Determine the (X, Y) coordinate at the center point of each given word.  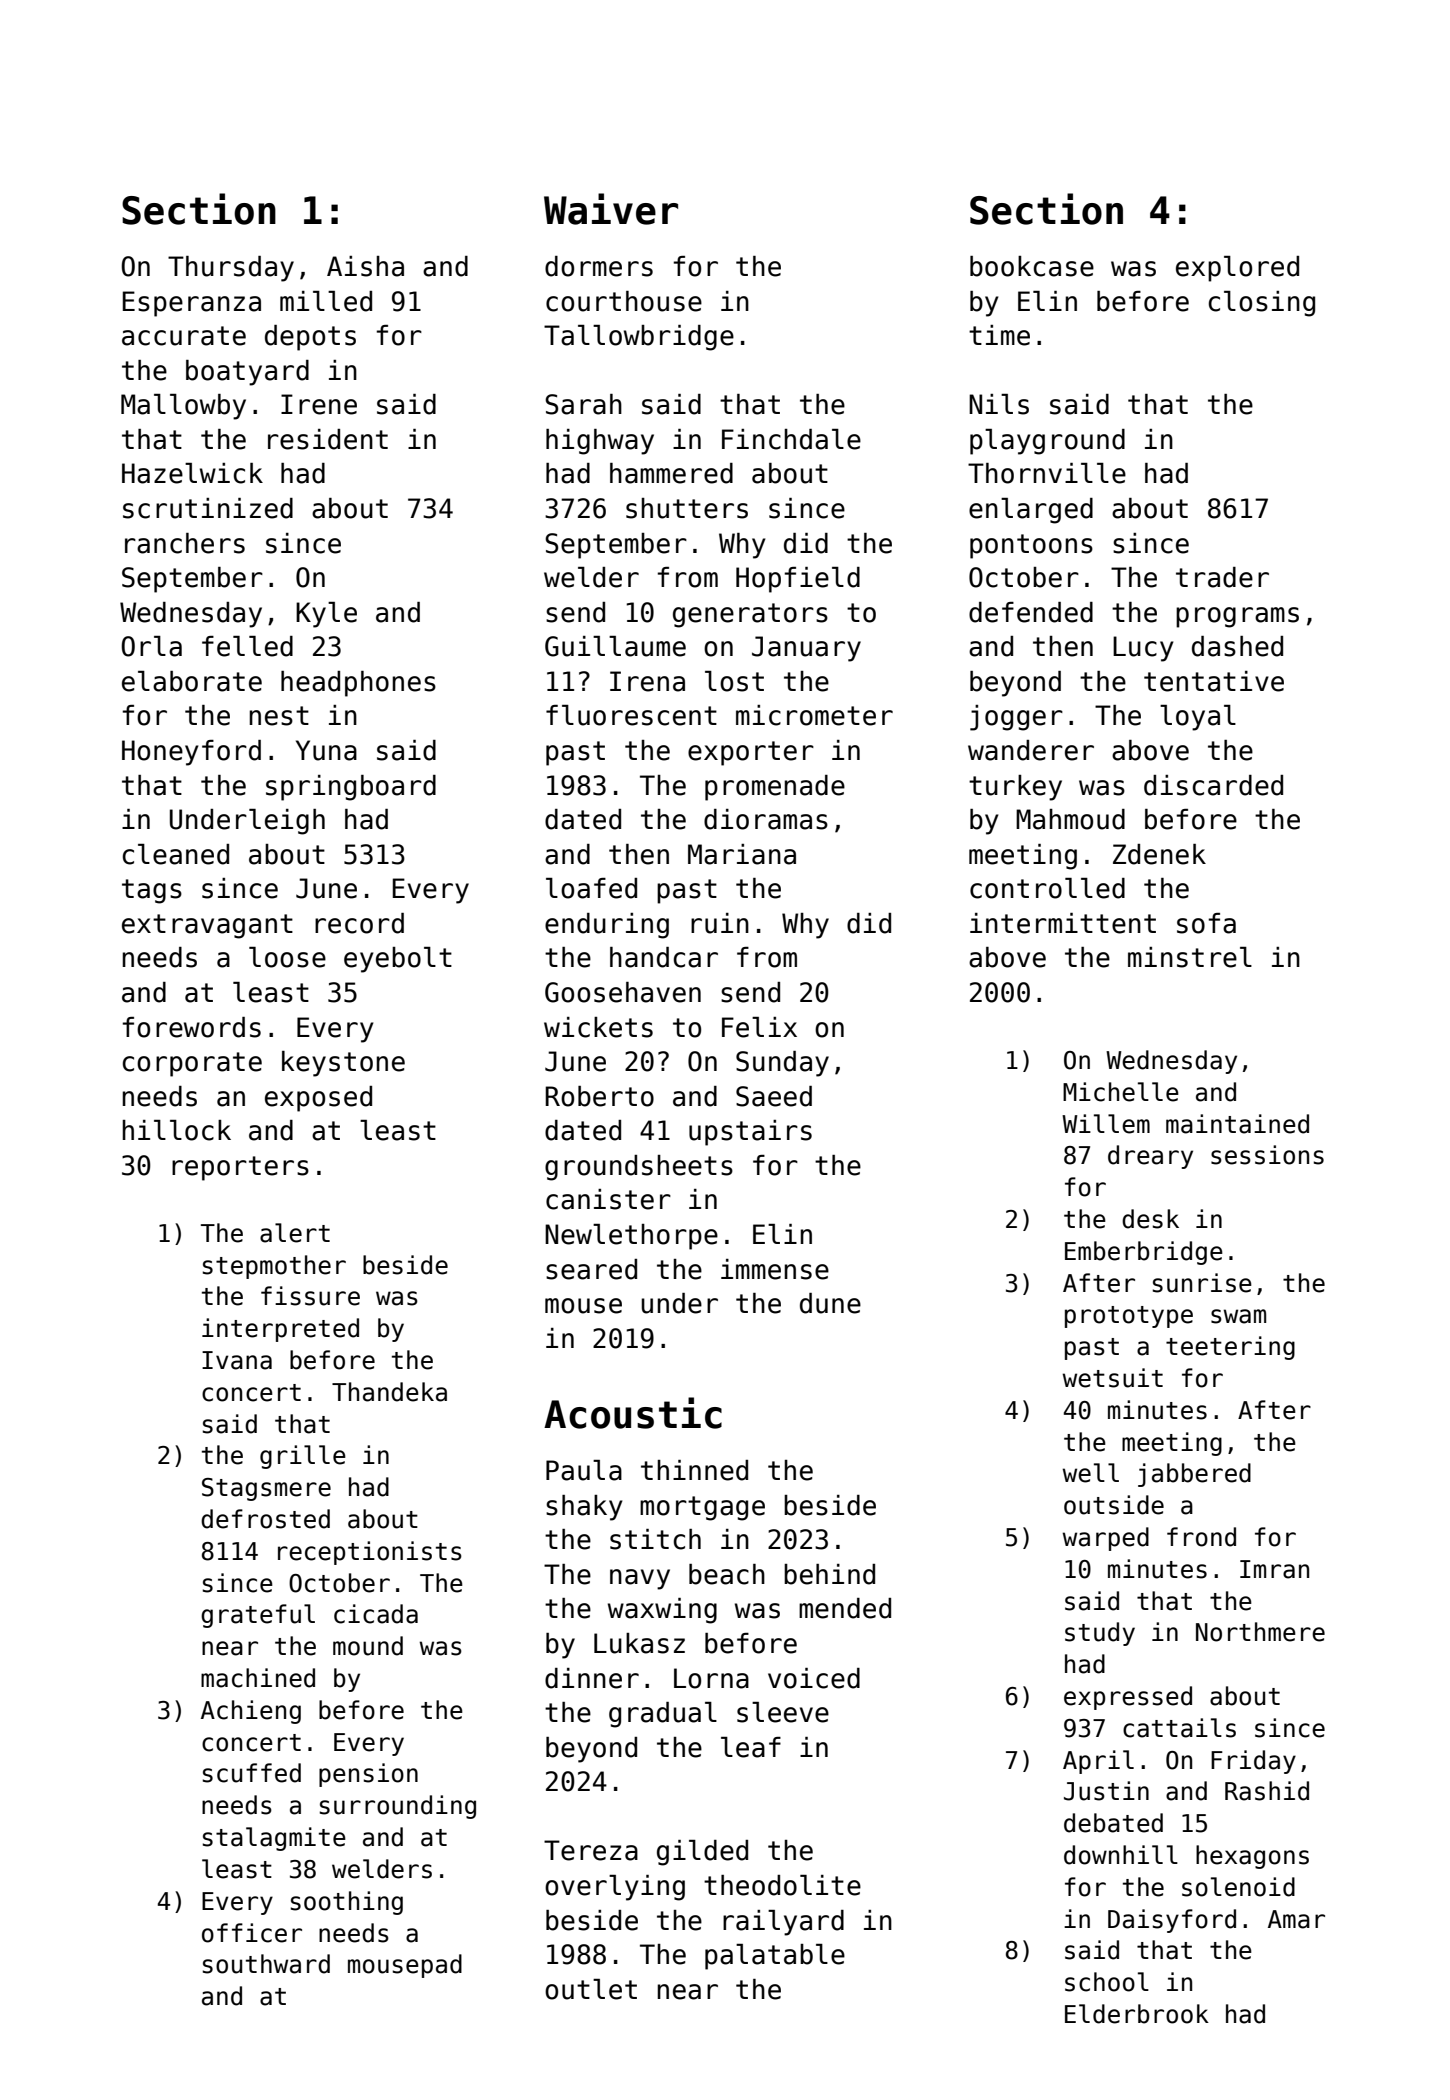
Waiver (611, 209)
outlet (591, 1989)
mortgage (702, 1508)
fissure (310, 1296)
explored (1237, 269)
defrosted (265, 1519)
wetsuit (1112, 1378)
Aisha (365, 266)
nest (279, 716)
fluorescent (631, 715)
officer (252, 1933)
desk (1150, 1219)
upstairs (750, 1133)
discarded (1213, 785)
